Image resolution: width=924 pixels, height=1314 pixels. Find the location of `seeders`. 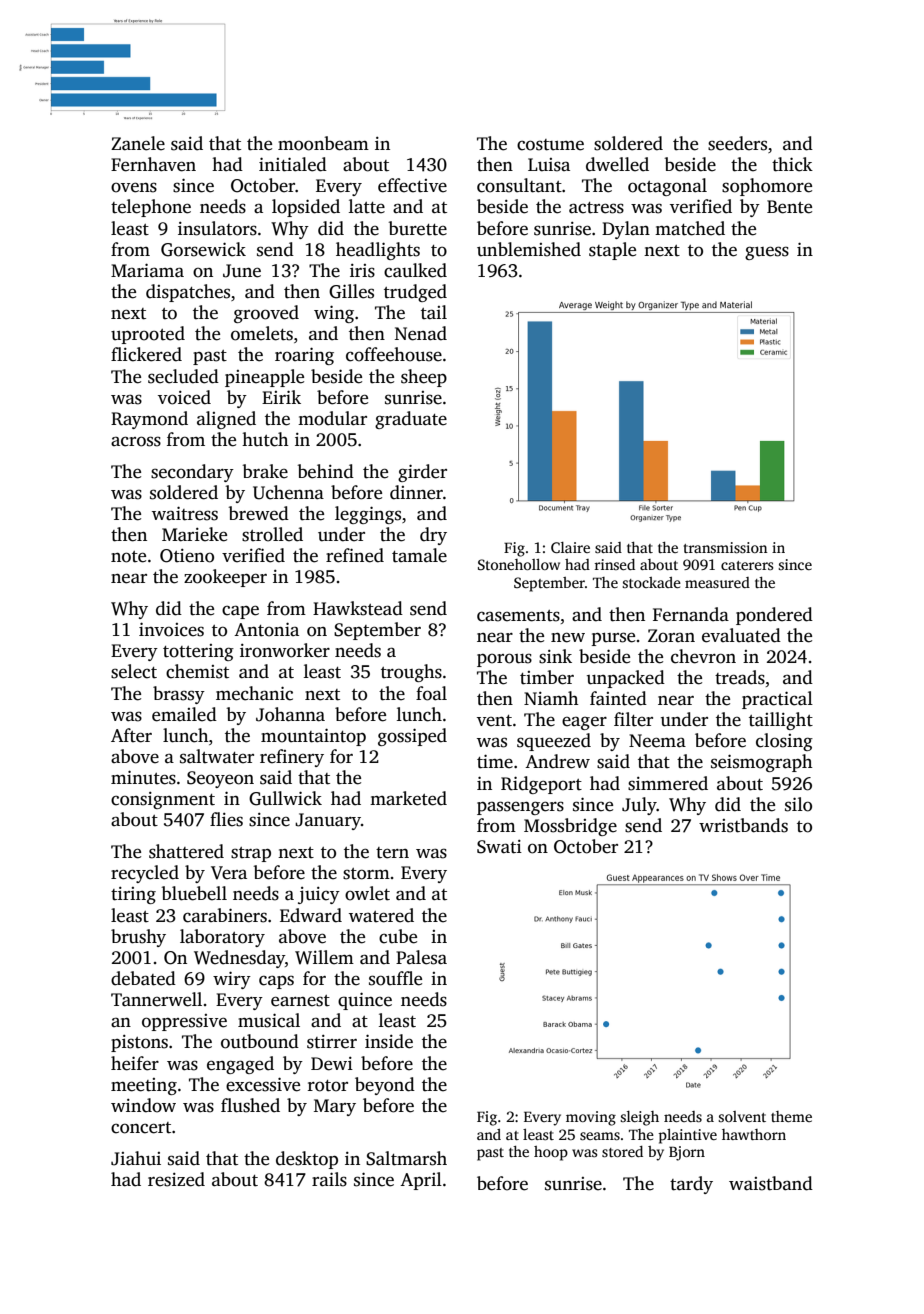

seeders is located at coordinates (737, 143).
